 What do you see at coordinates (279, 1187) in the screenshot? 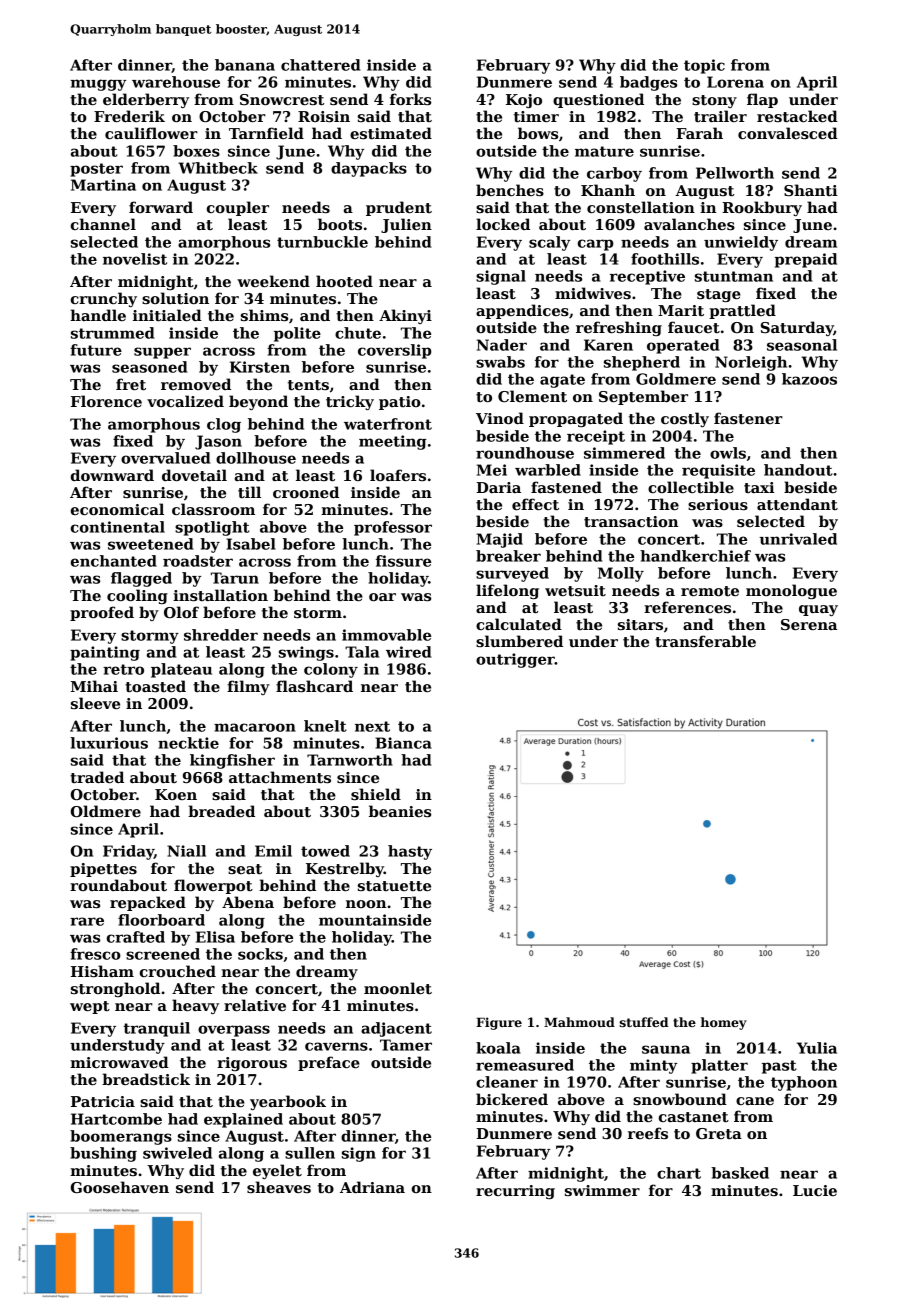
I see `sheaves` at bounding box center [279, 1187].
